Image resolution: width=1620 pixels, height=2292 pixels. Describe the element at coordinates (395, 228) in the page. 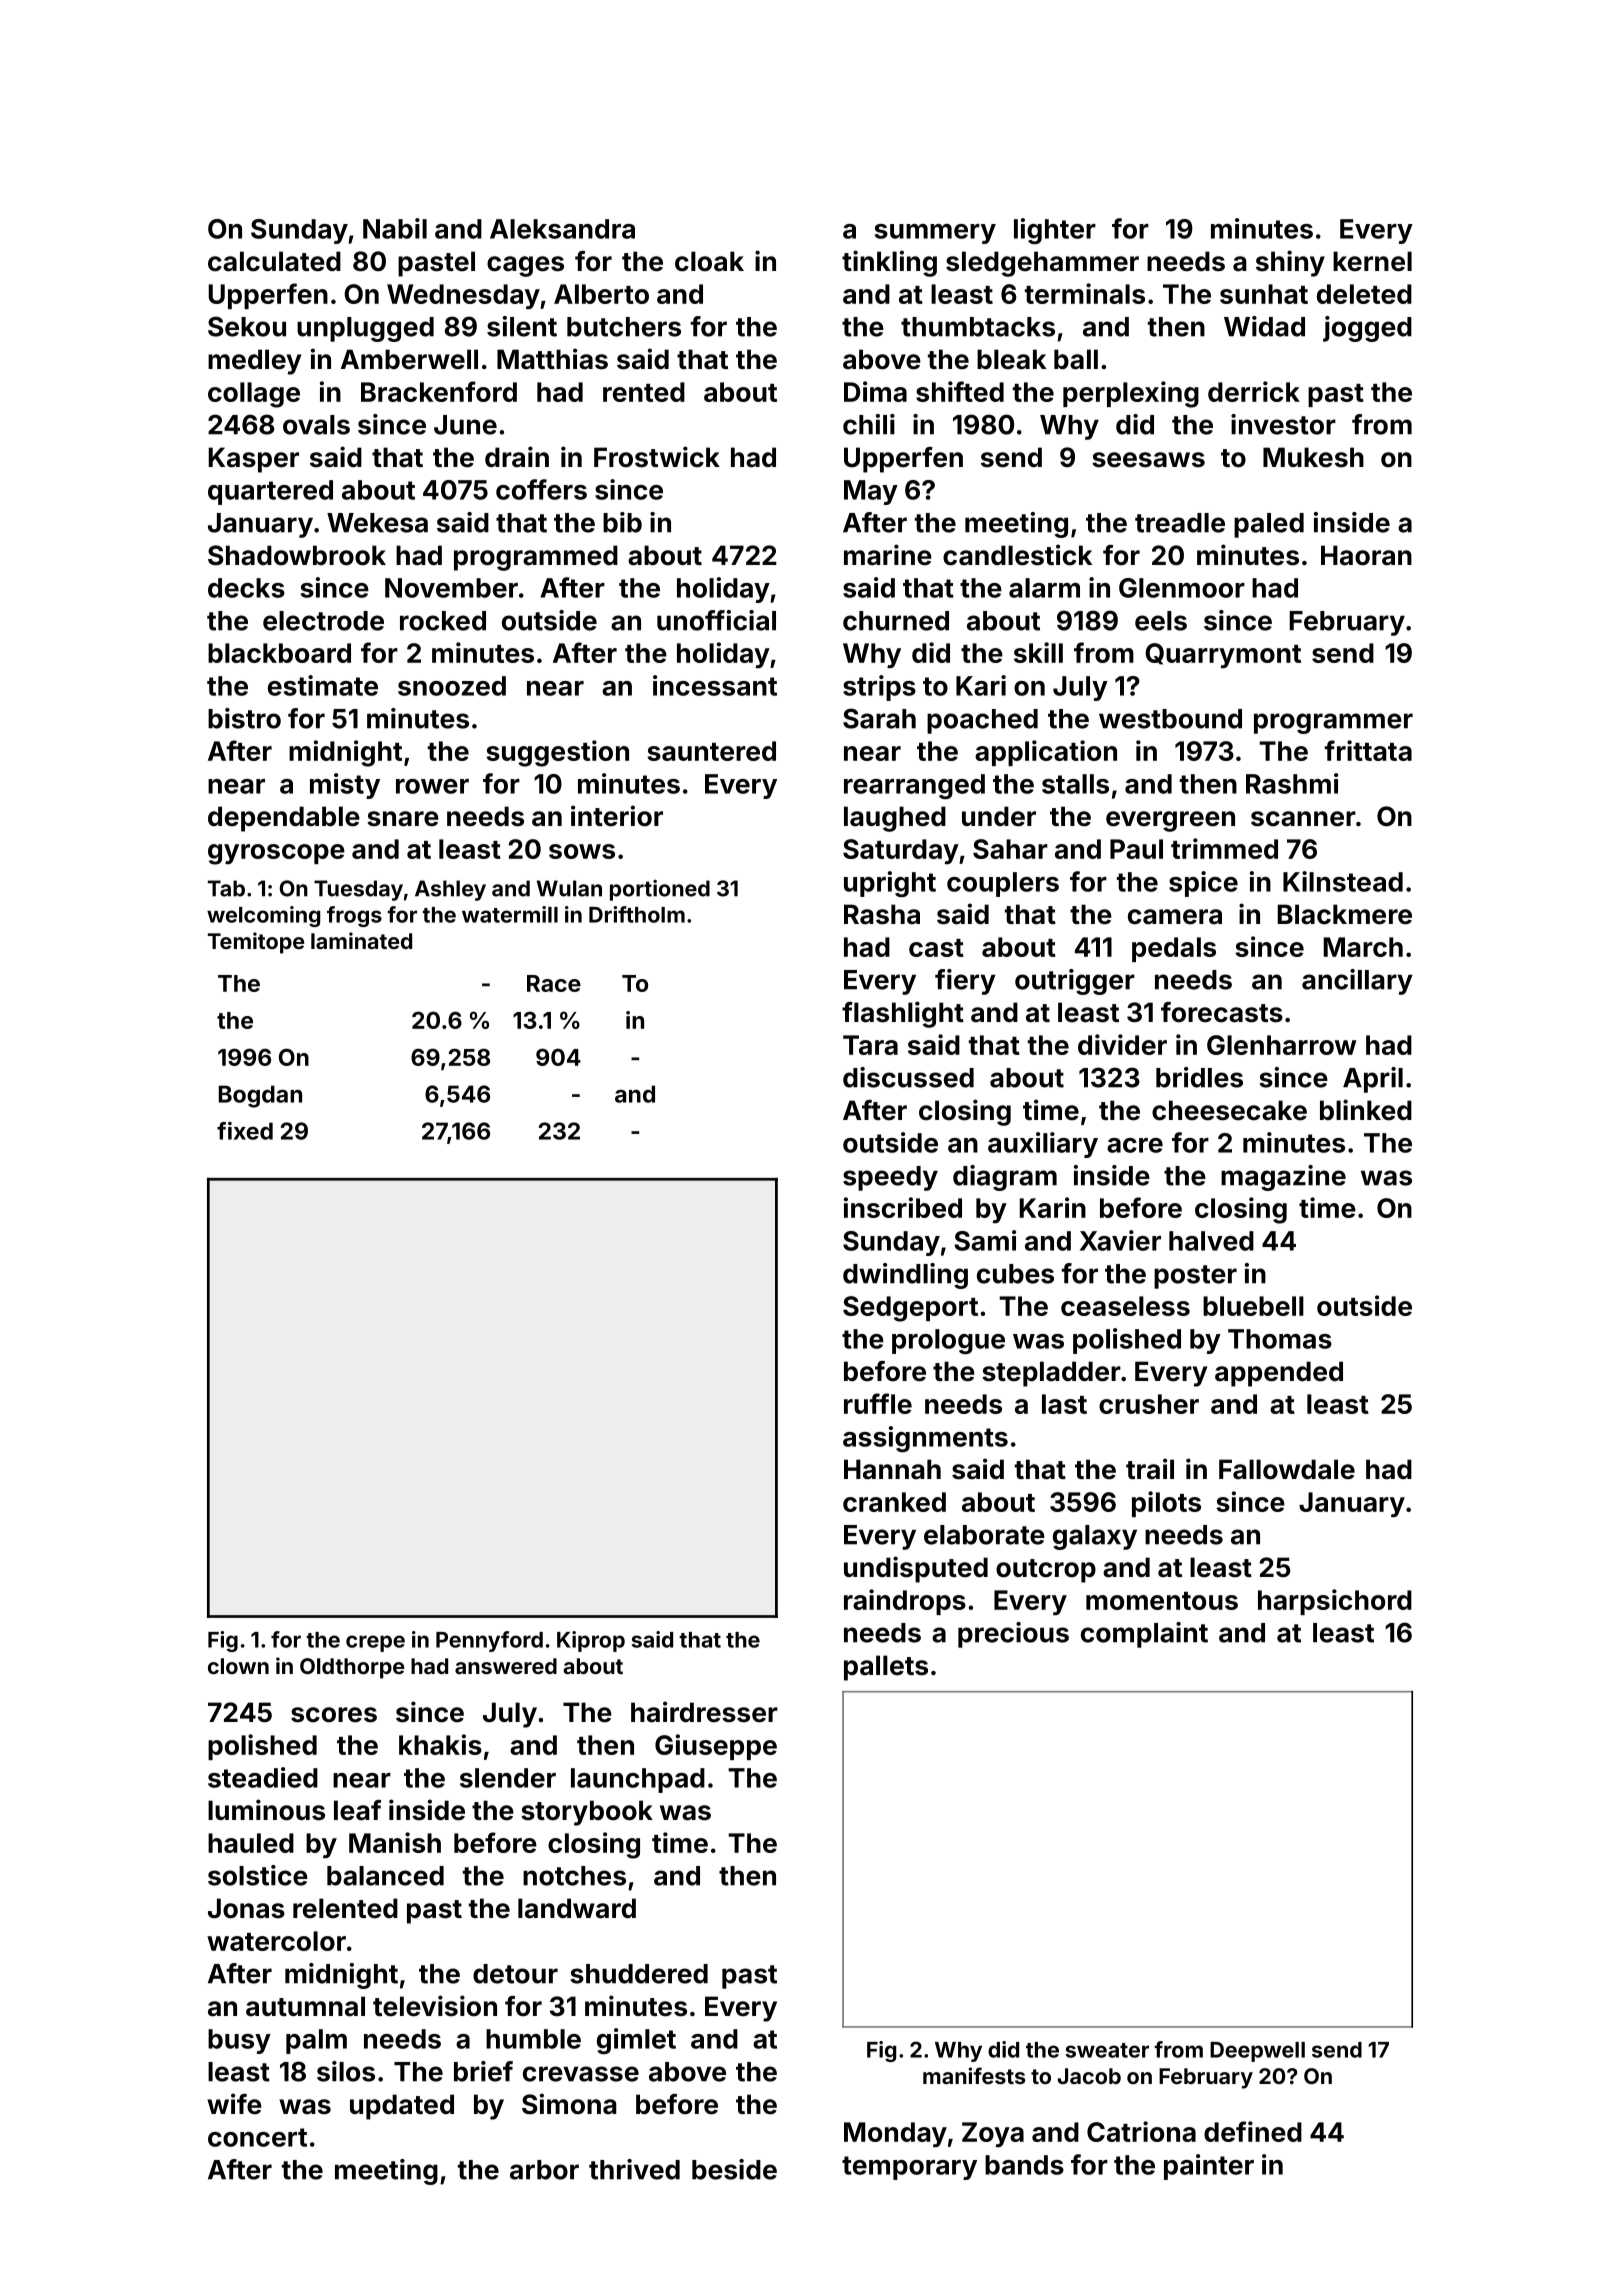

I see `Nabil` at that location.
